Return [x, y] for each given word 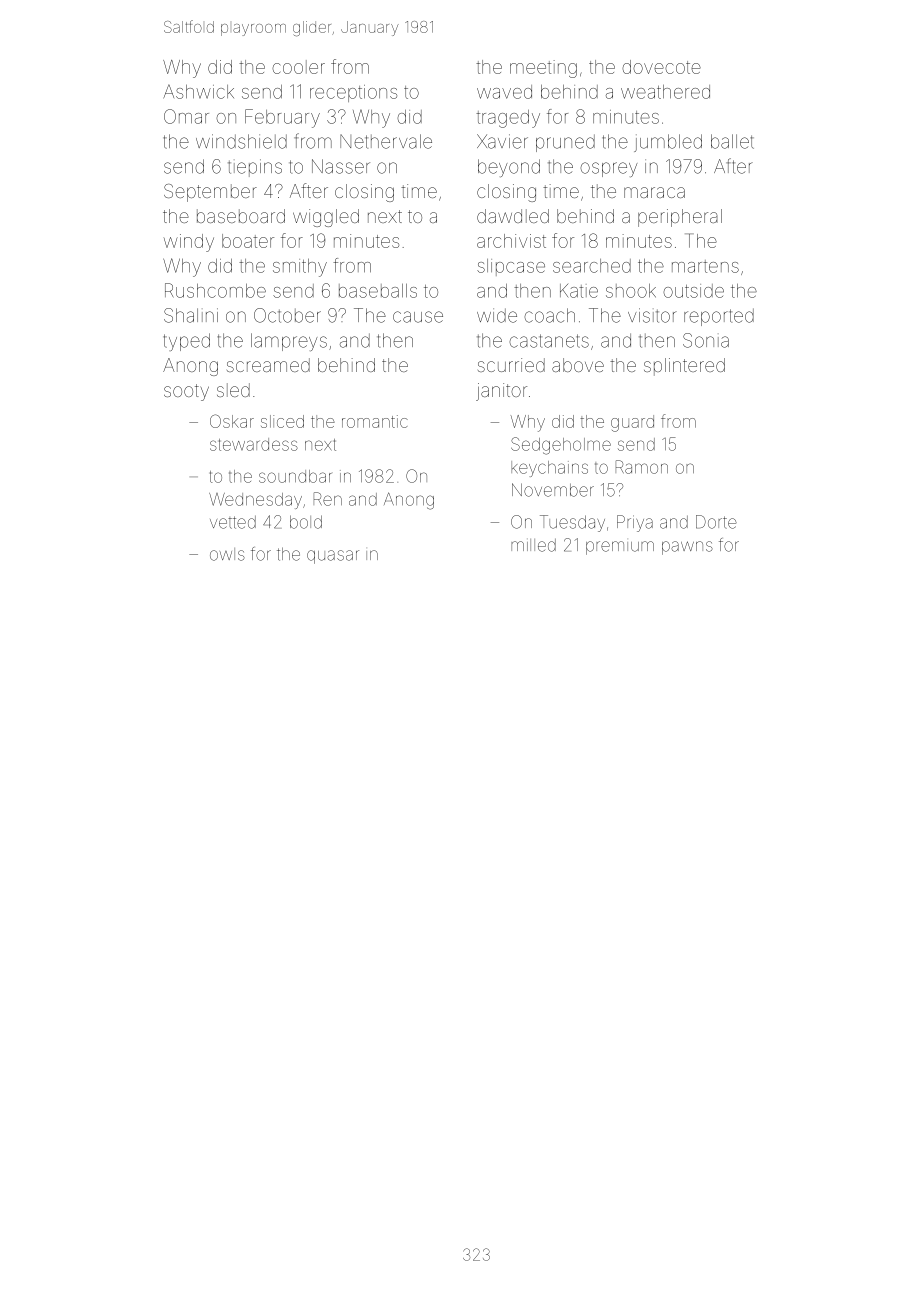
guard [632, 423]
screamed [268, 365]
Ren [328, 499]
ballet [732, 141]
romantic [375, 421]
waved [504, 92]
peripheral [680, 218]
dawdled [513, 216]
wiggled [326, 218]
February [282, 118]
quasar [333, 557]
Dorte [716, 522]
